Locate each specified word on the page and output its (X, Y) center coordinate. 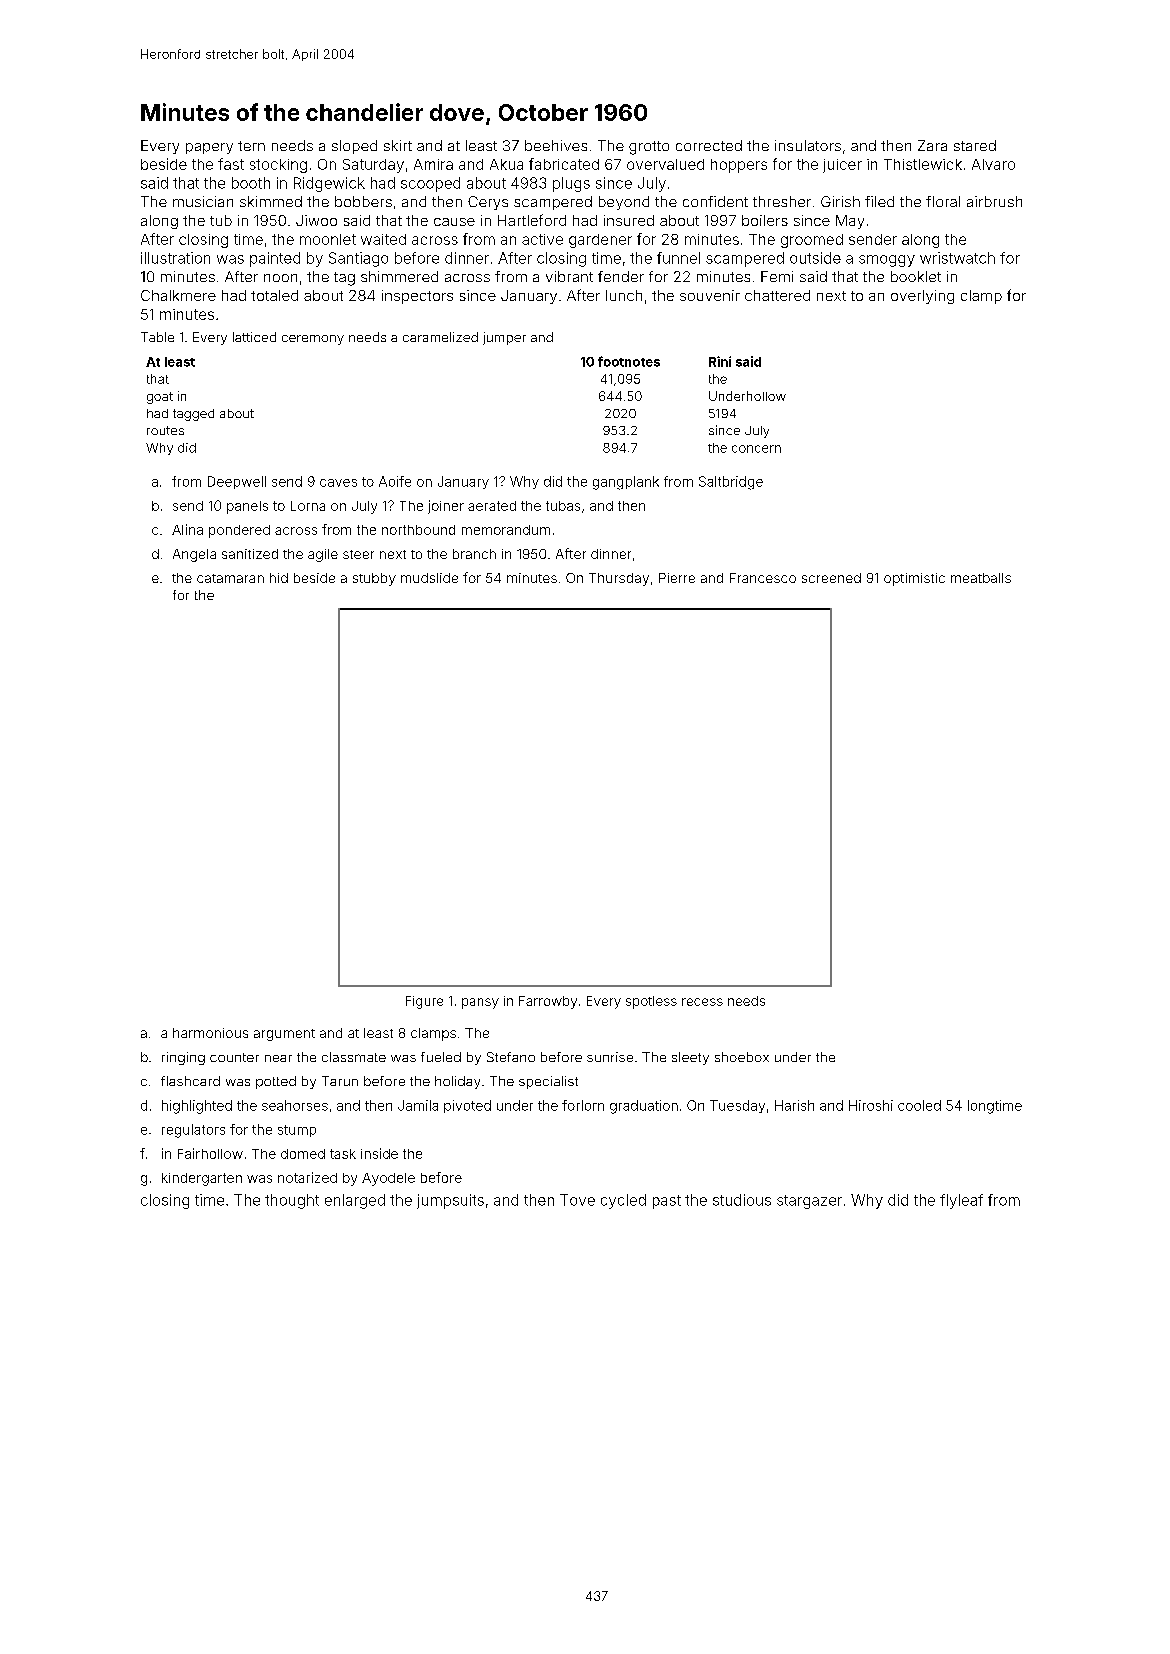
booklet (916, 276)
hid (279, 578)
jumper (504, 338)
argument (284, 1035)
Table (157, 337)
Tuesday (737, 1106)
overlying (922, 297)
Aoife (395, 481)
